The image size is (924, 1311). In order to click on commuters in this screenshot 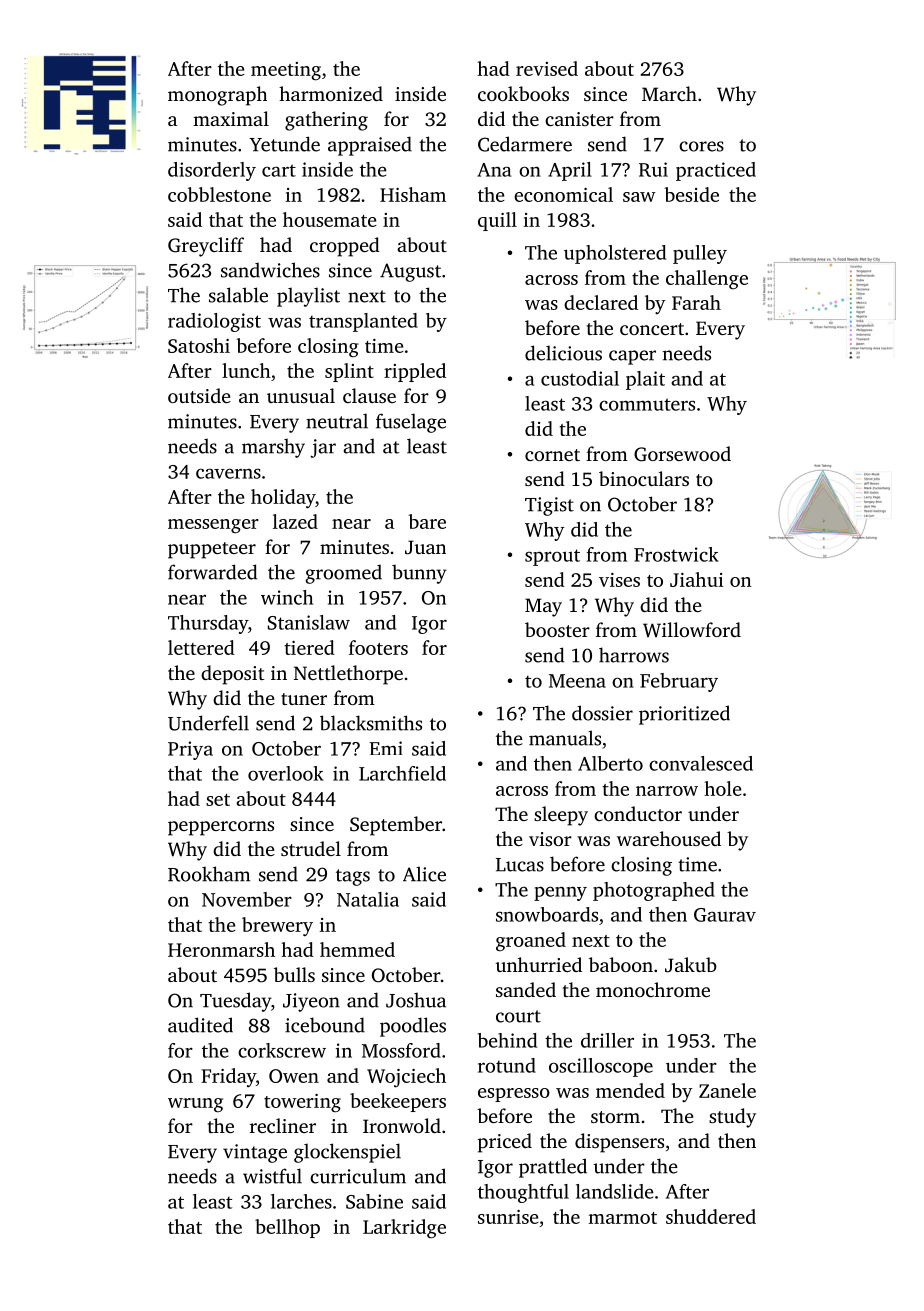, I will do `click(647, 404)`.
